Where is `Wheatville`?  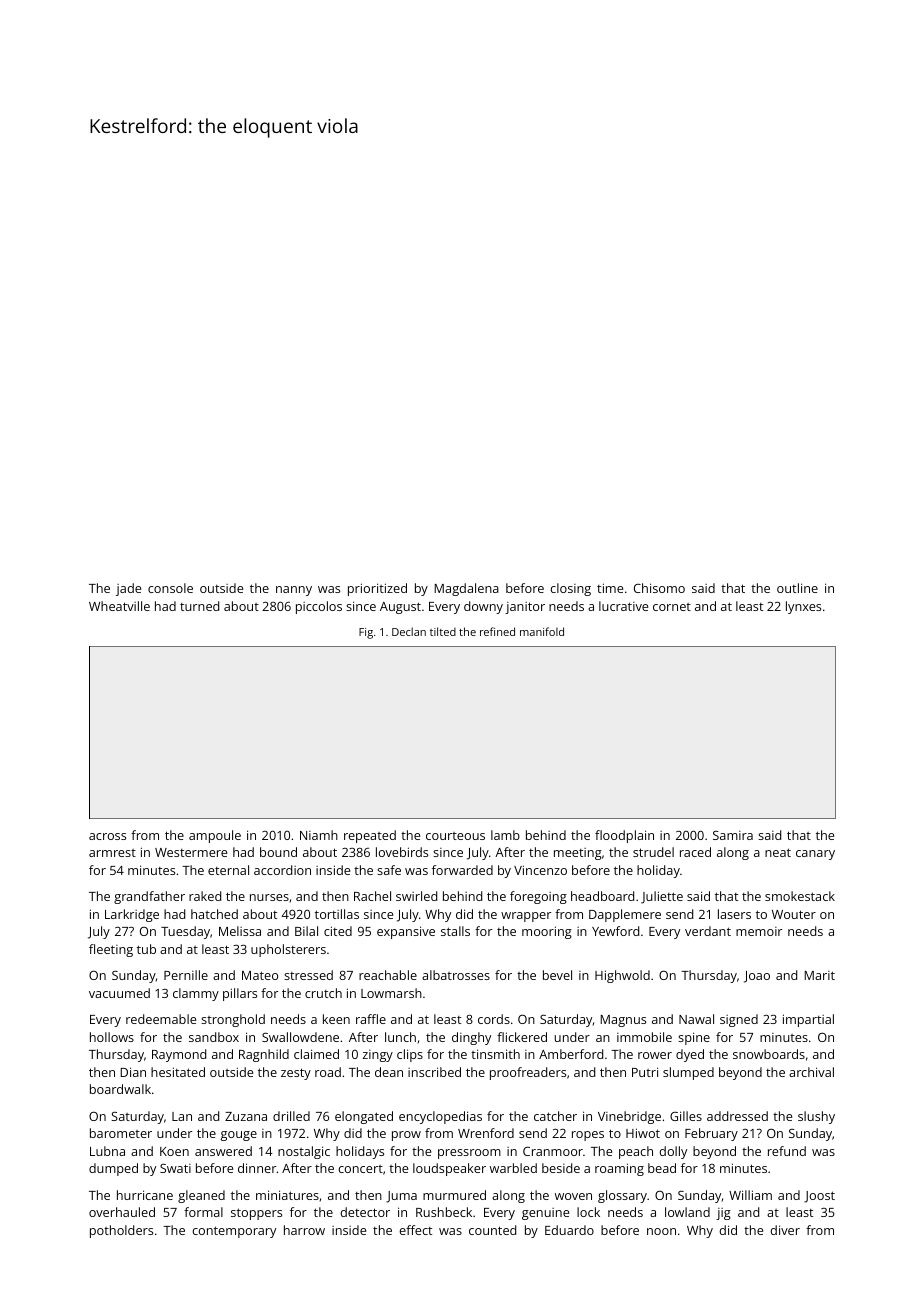
Wheatville is located at coordinates (119, 606).
